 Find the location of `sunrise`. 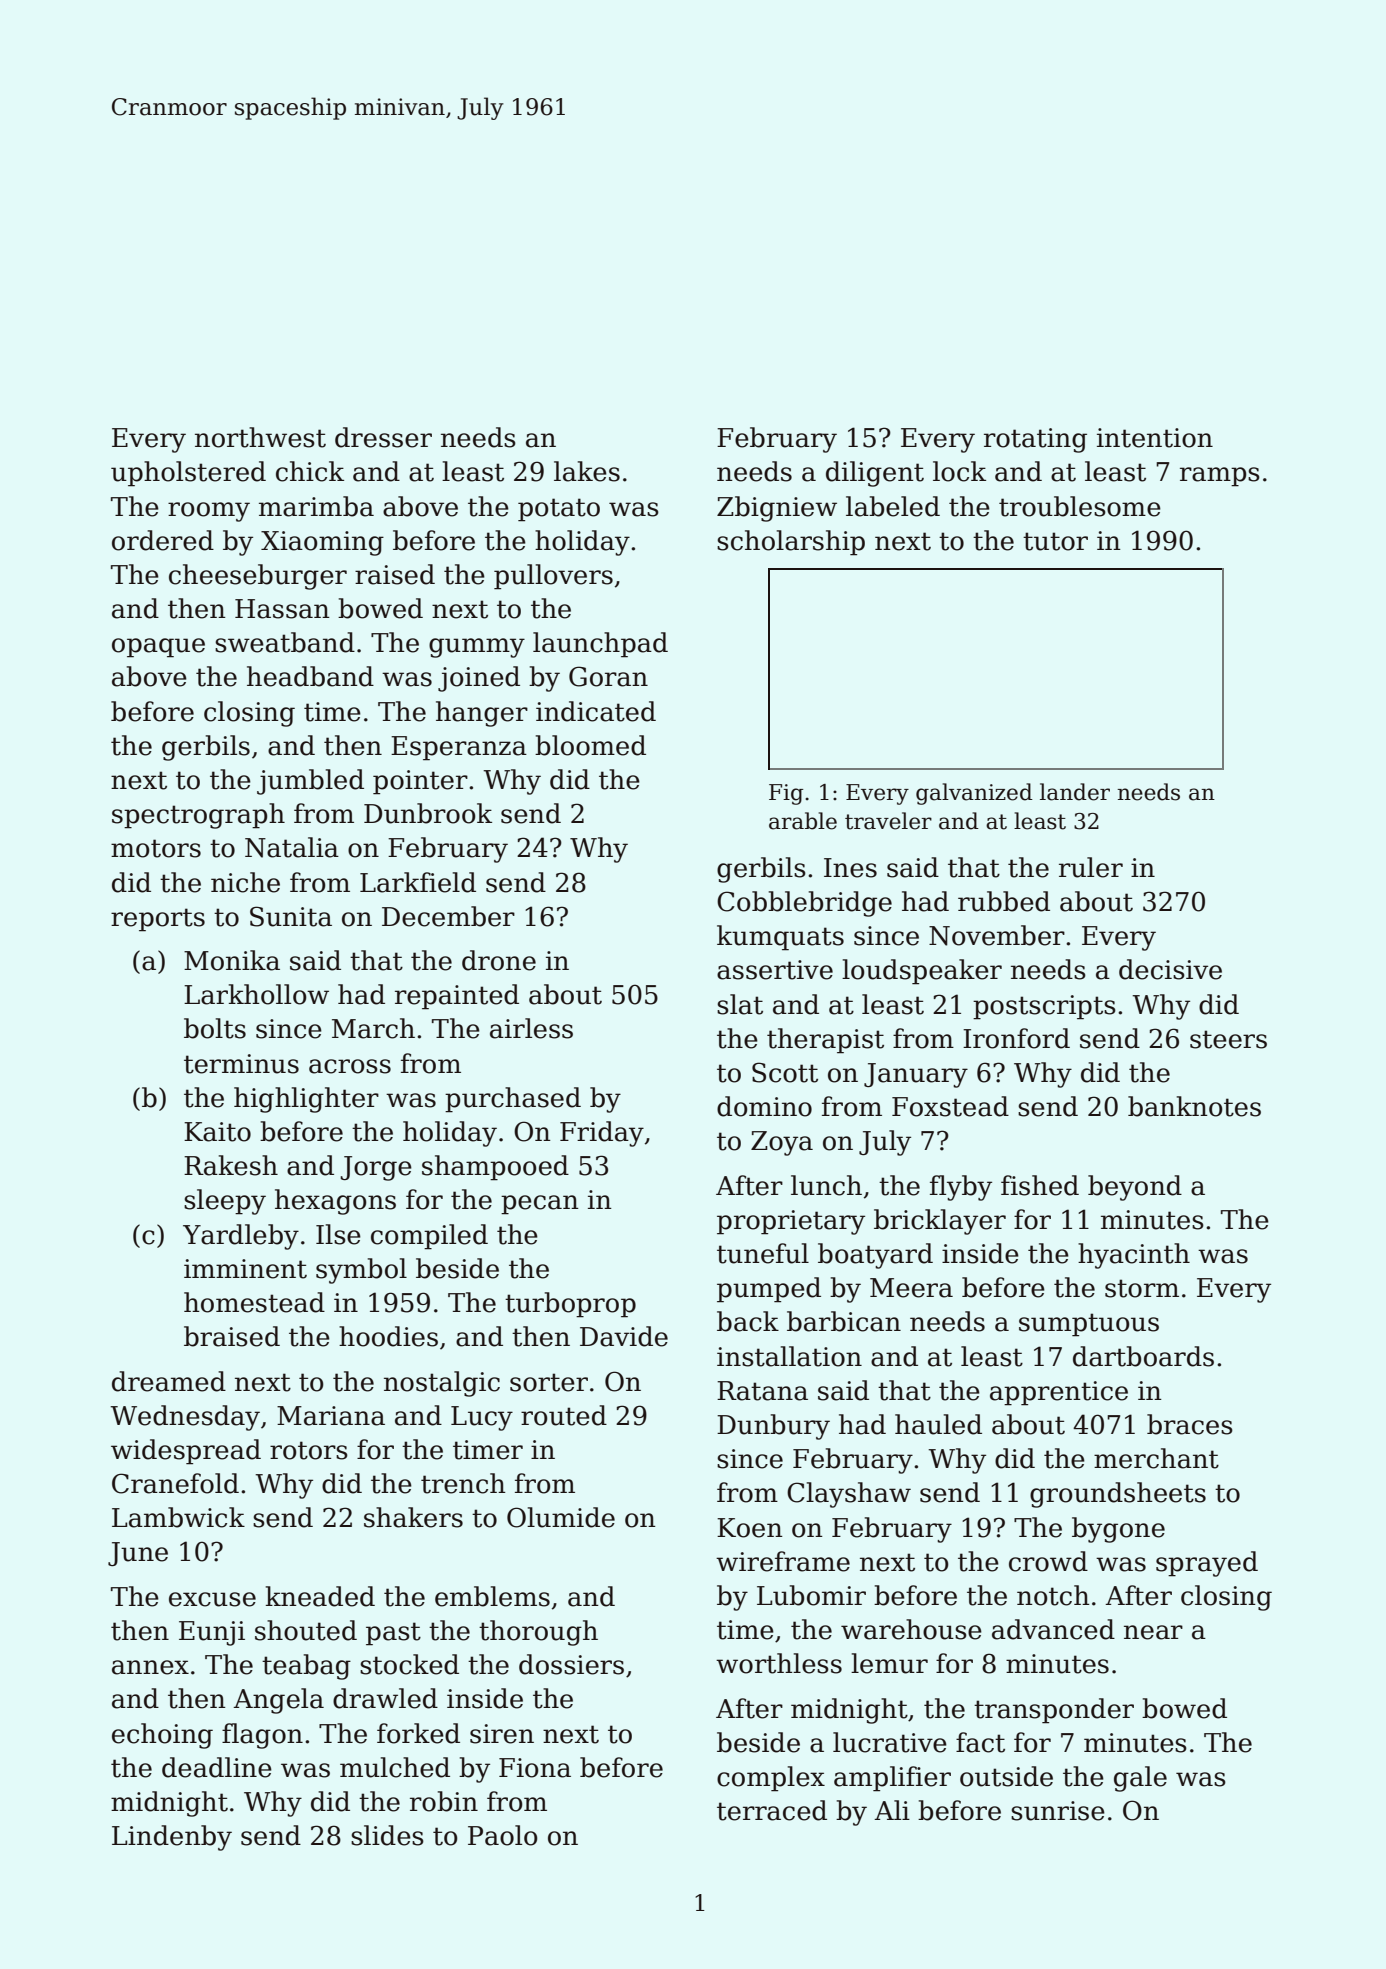

sunrise is located at coordinates (1058, 1811).
